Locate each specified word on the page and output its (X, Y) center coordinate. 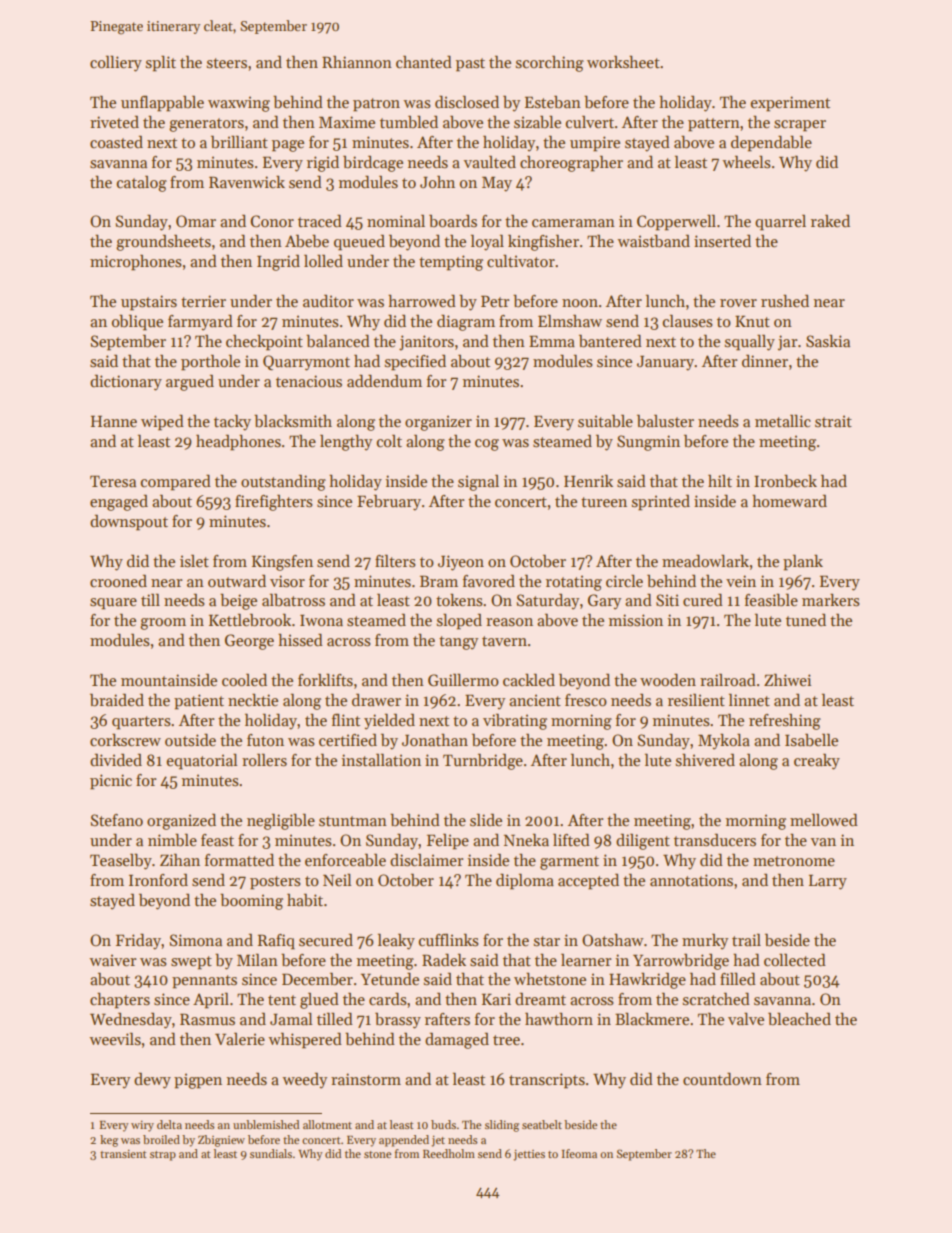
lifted (571, 839)
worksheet (623, 61)
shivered (705, 760)
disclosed (467, 102)
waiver (112, 960)
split (161, 63)
